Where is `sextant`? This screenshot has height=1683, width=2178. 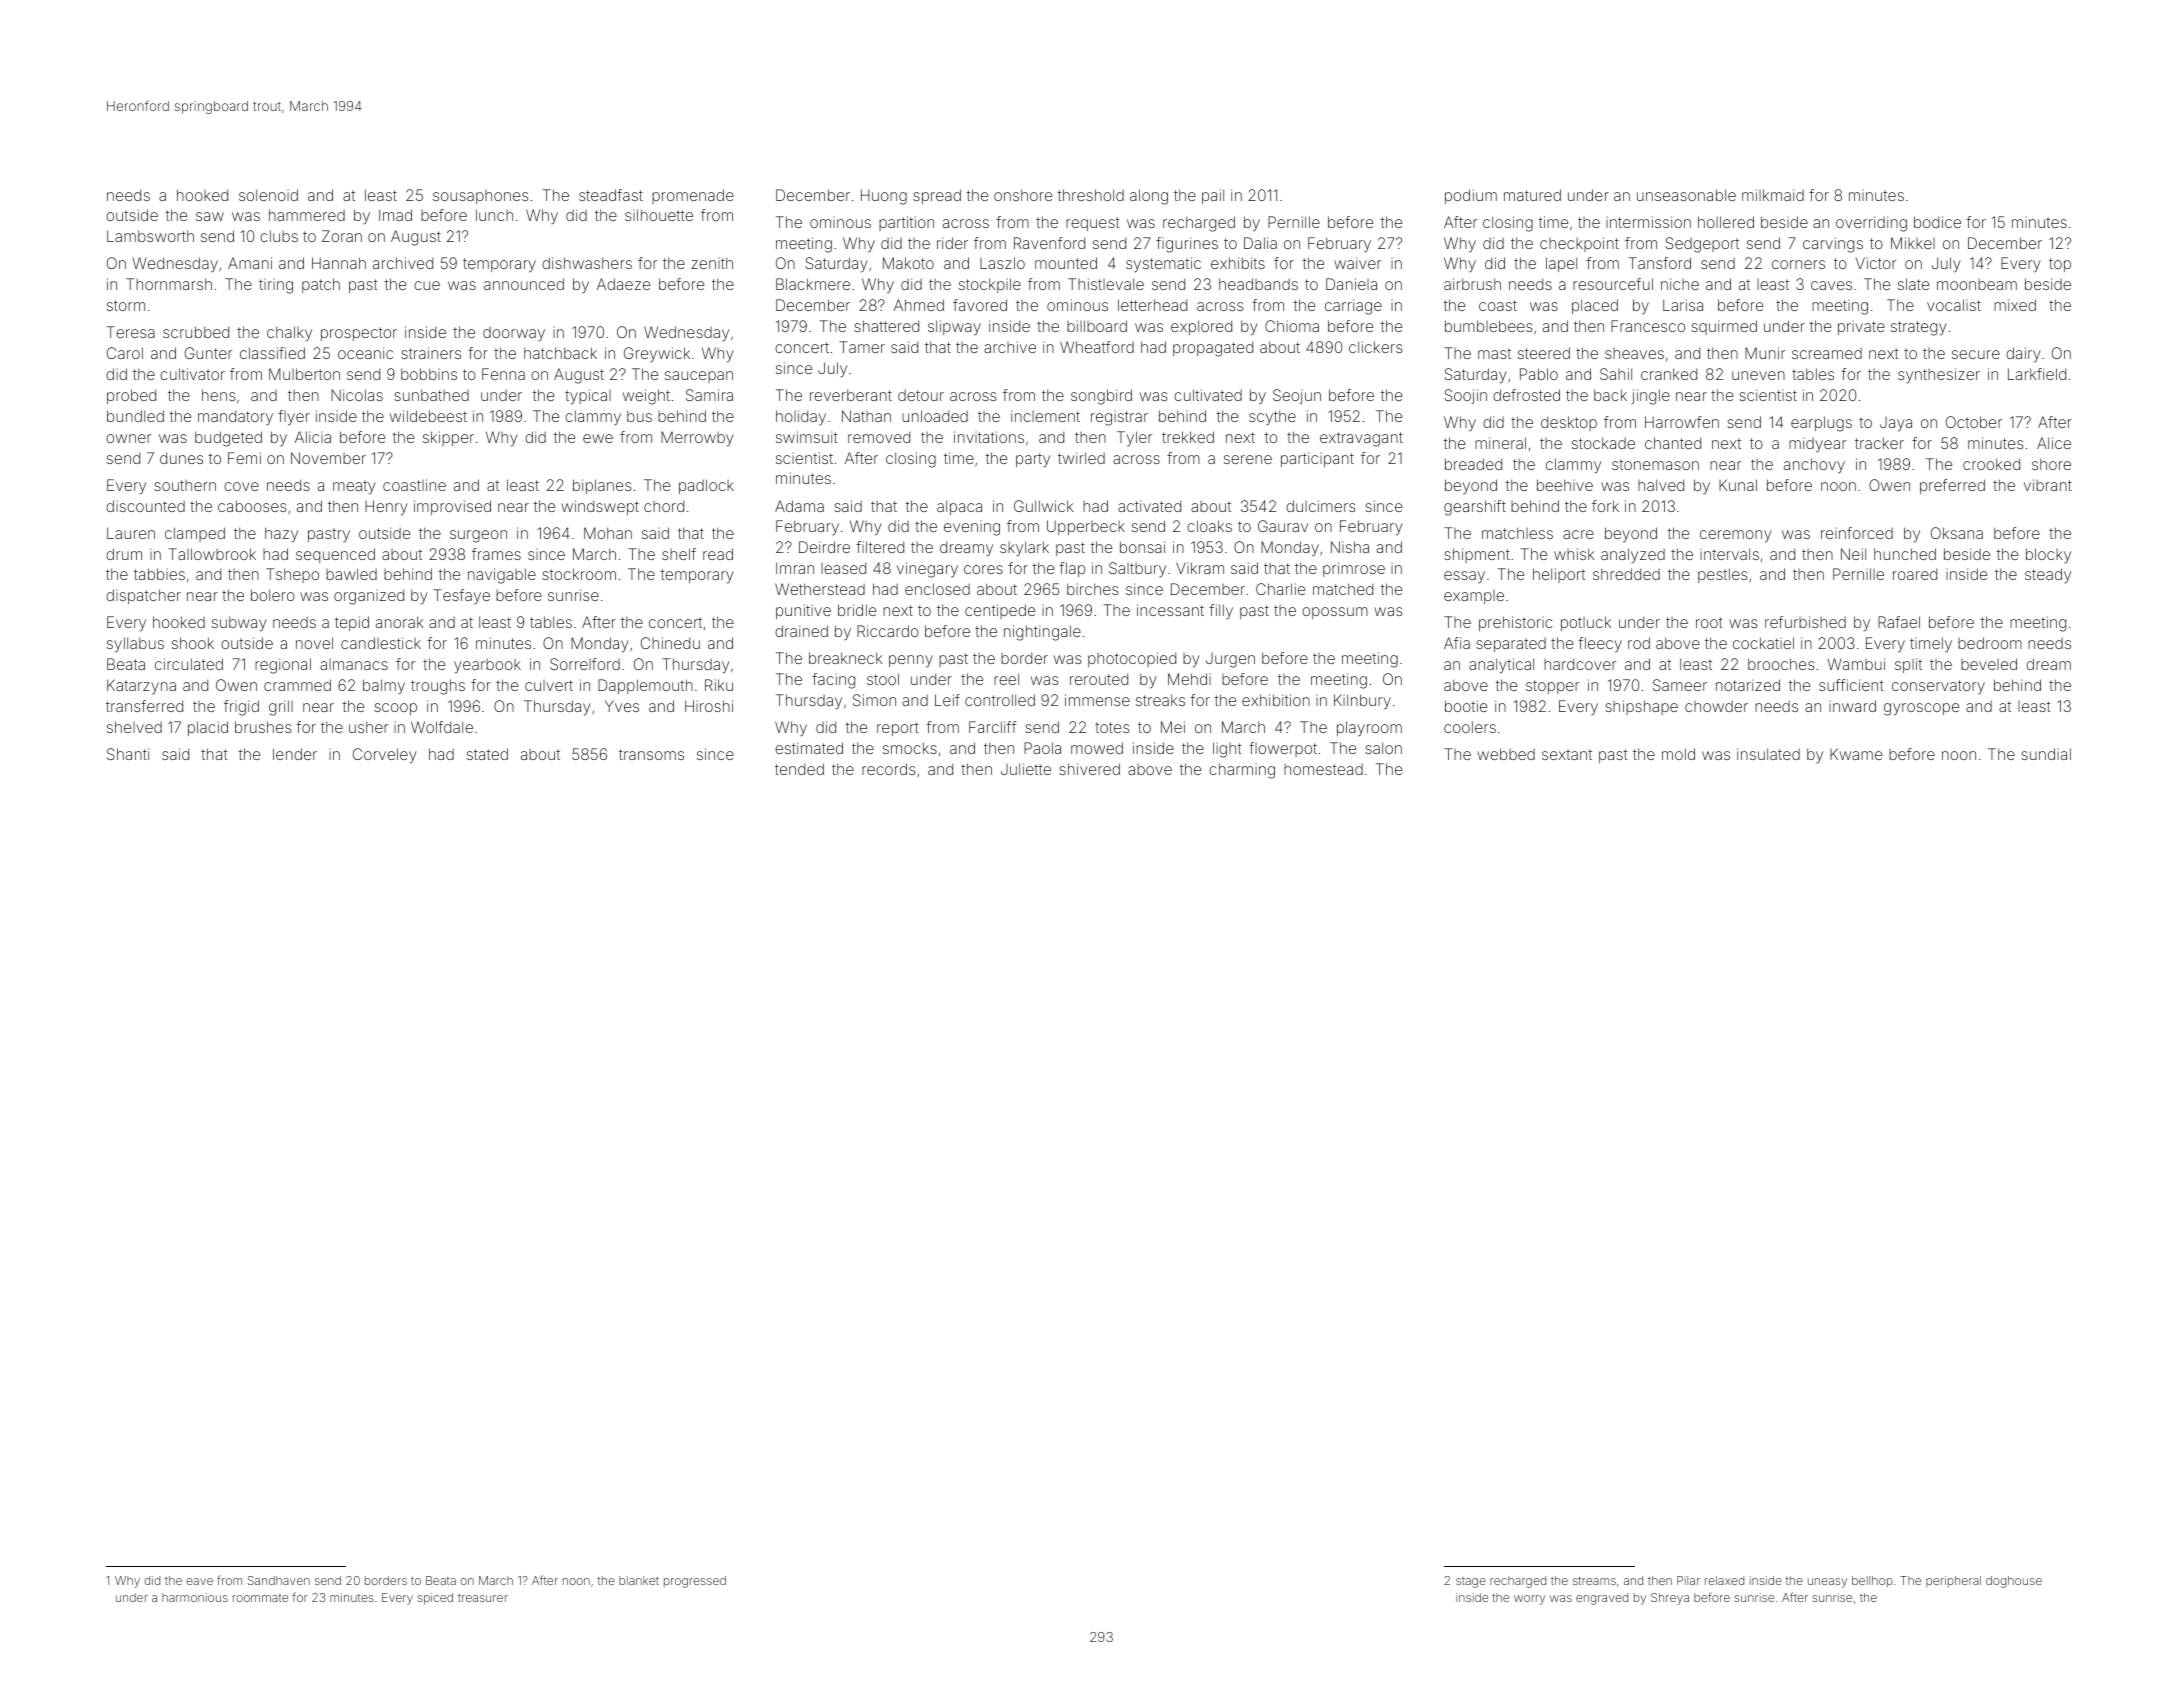
sextant is located at coordinates (1567, 755).
